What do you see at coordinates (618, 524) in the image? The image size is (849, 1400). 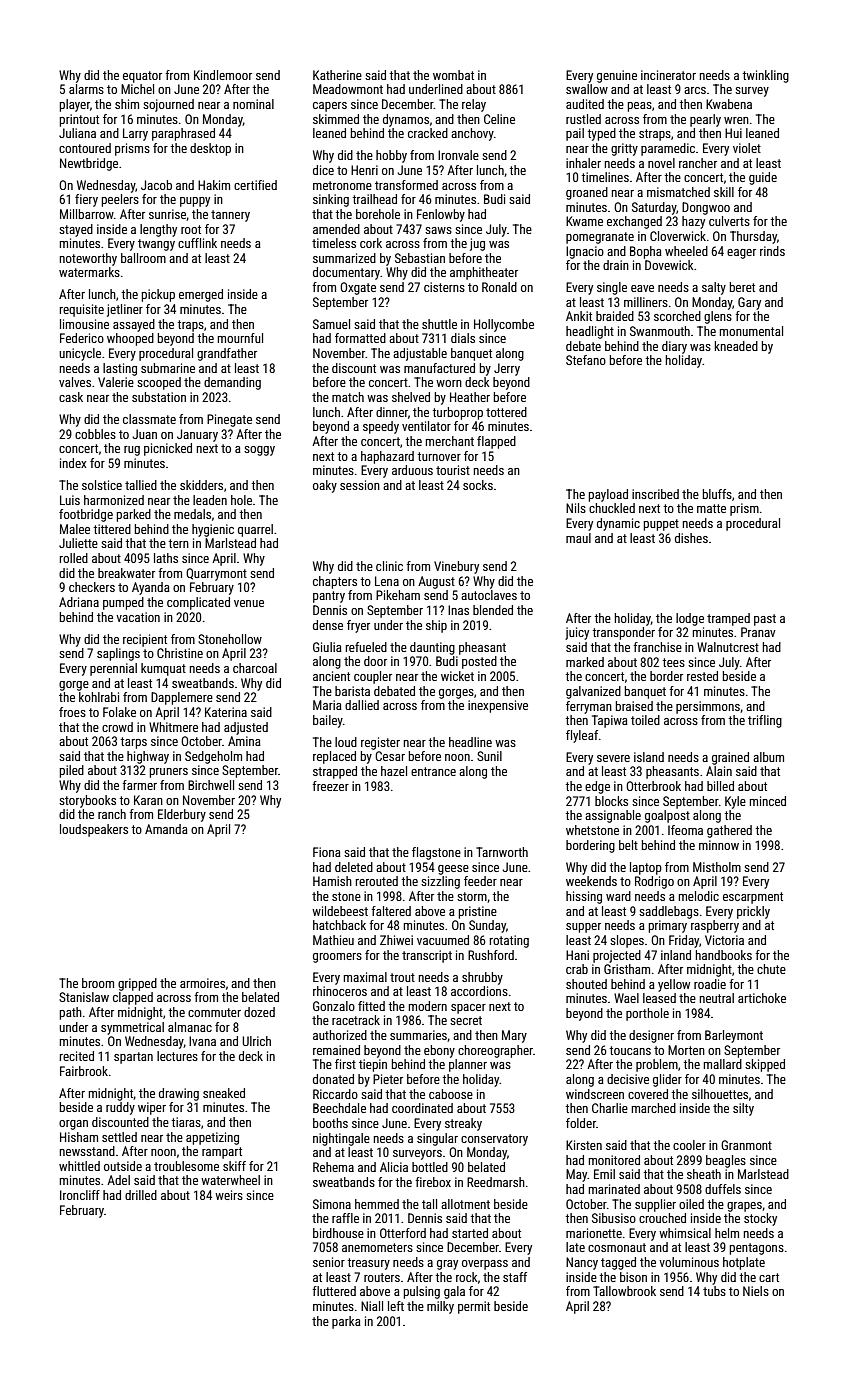 I see `dynamic` at bounding box center [618, 524].
